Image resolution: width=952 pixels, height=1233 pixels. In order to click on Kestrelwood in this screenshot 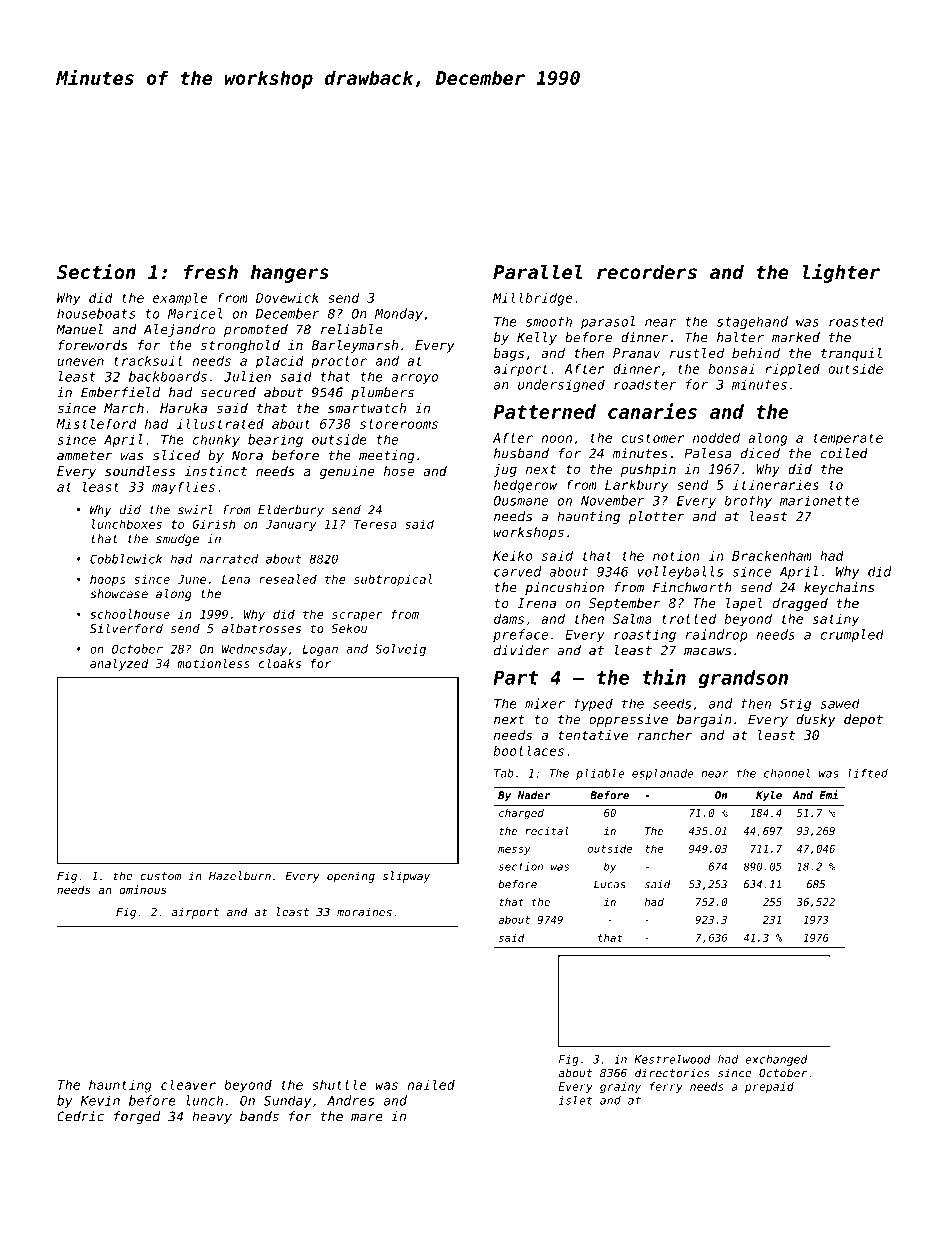, I will do `click(672, 1059)`.
